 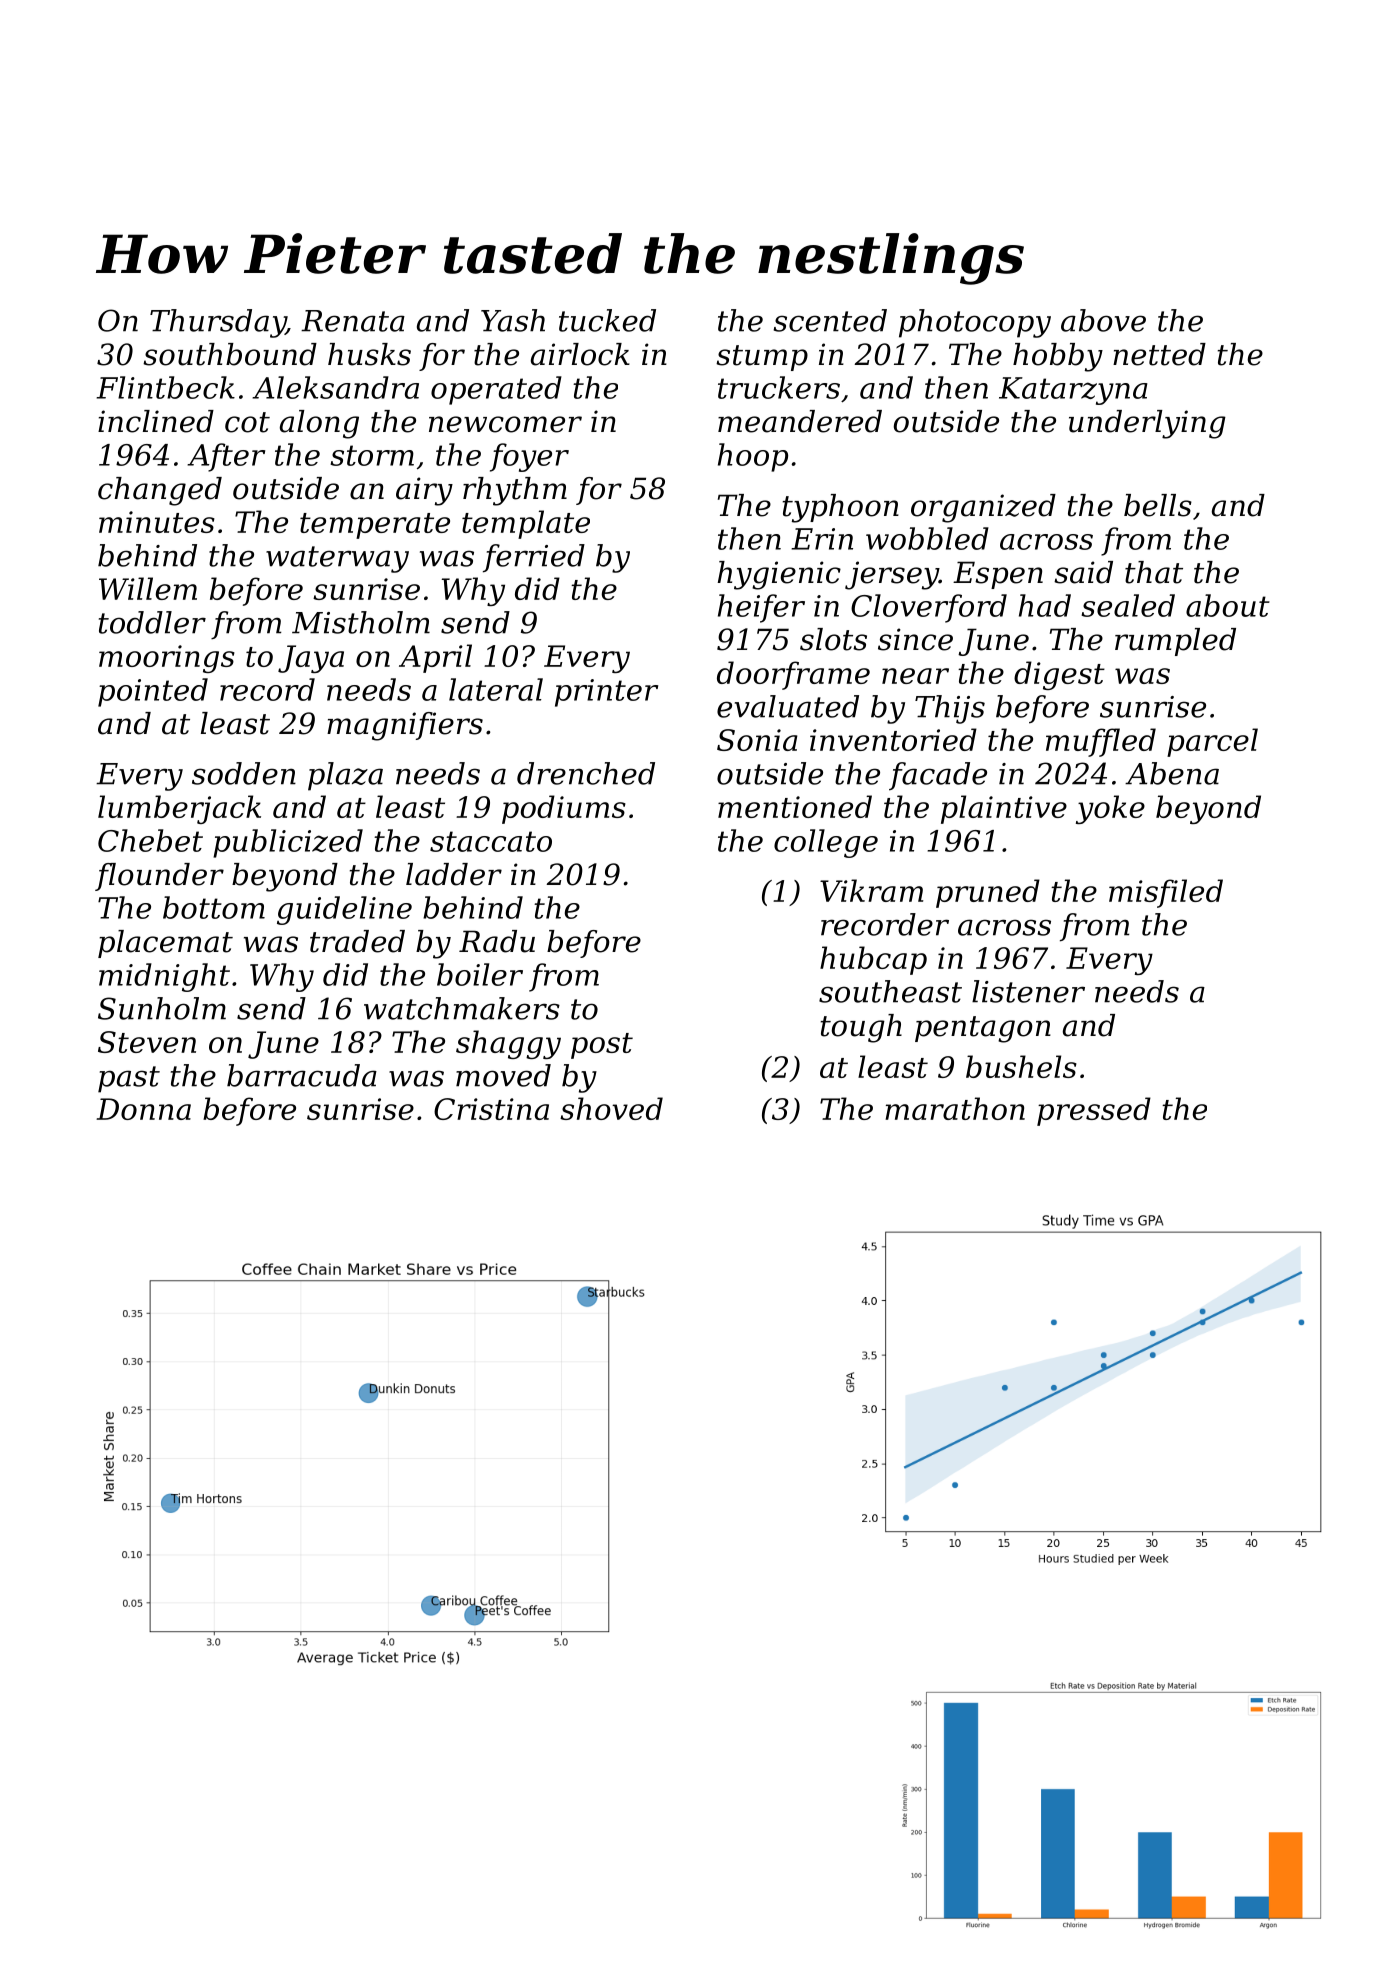 What do you see at coordinates (311, 659) in the document?
I see `Jaya` at bounding box center [311, 659].
